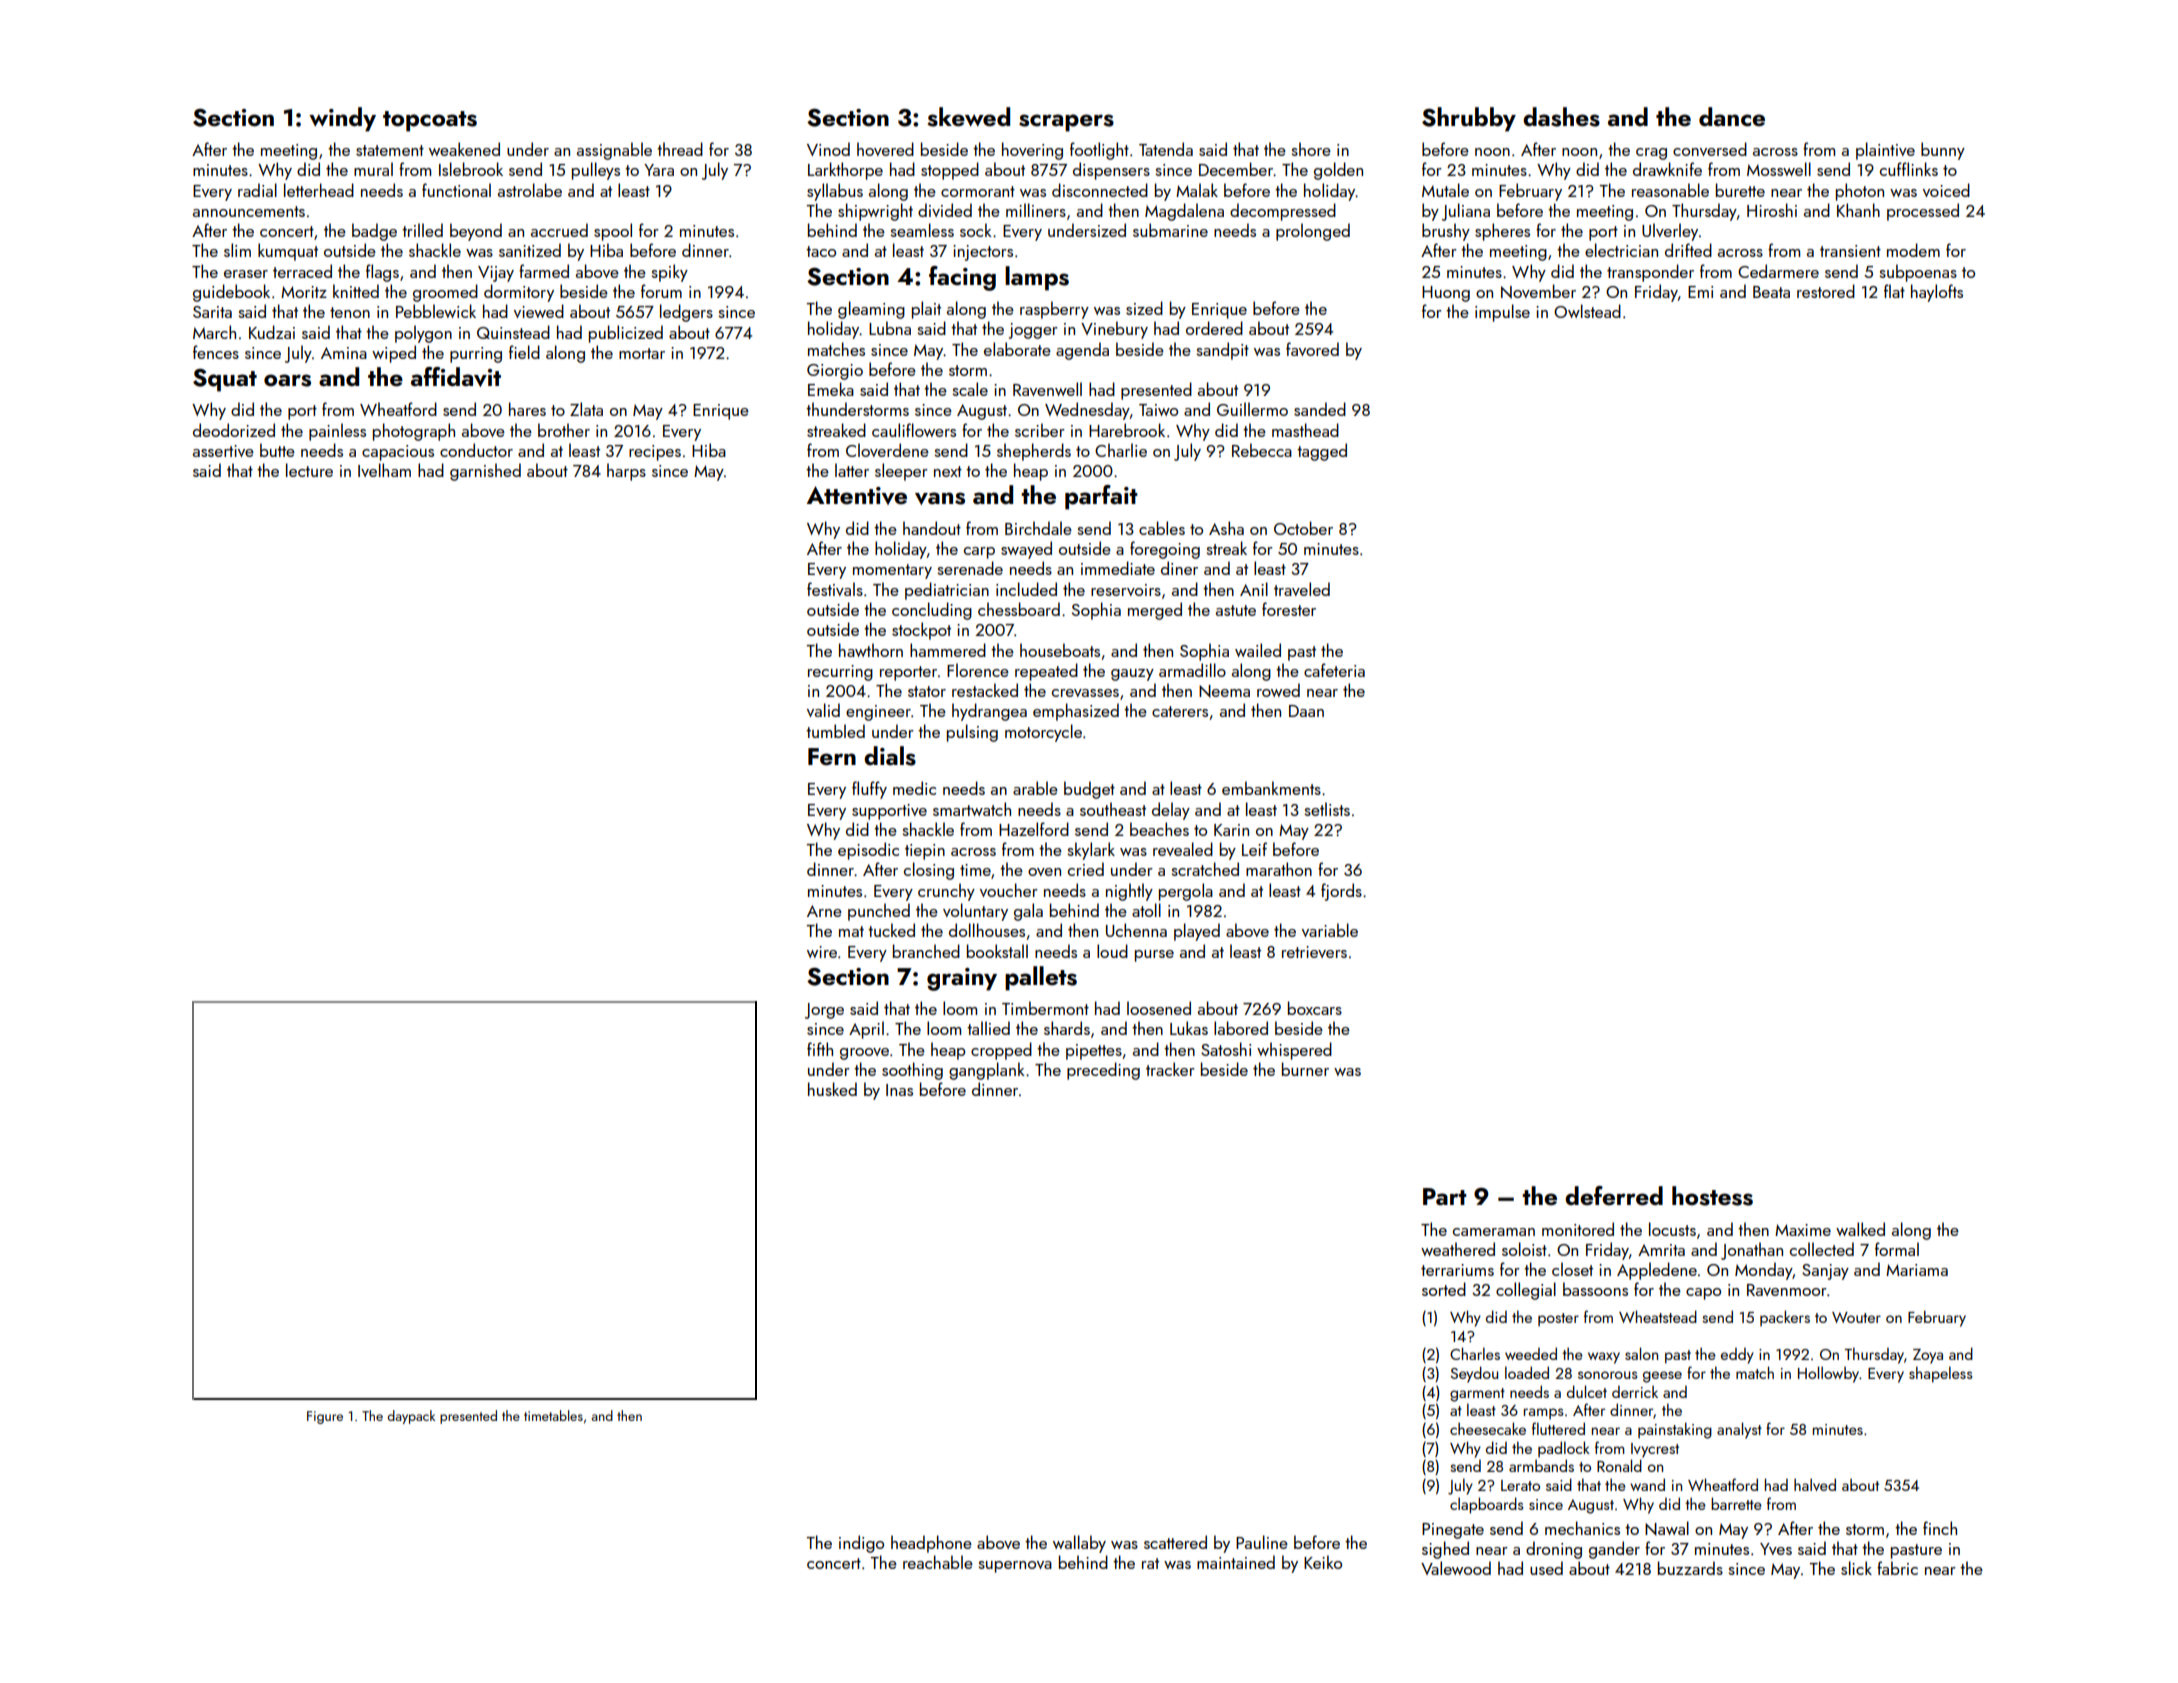 The image size is (2178, 1683). What do you see at coordinates (1732, 117) in the screenshot?
I see `dance` at bounding box center [1732, 117].
